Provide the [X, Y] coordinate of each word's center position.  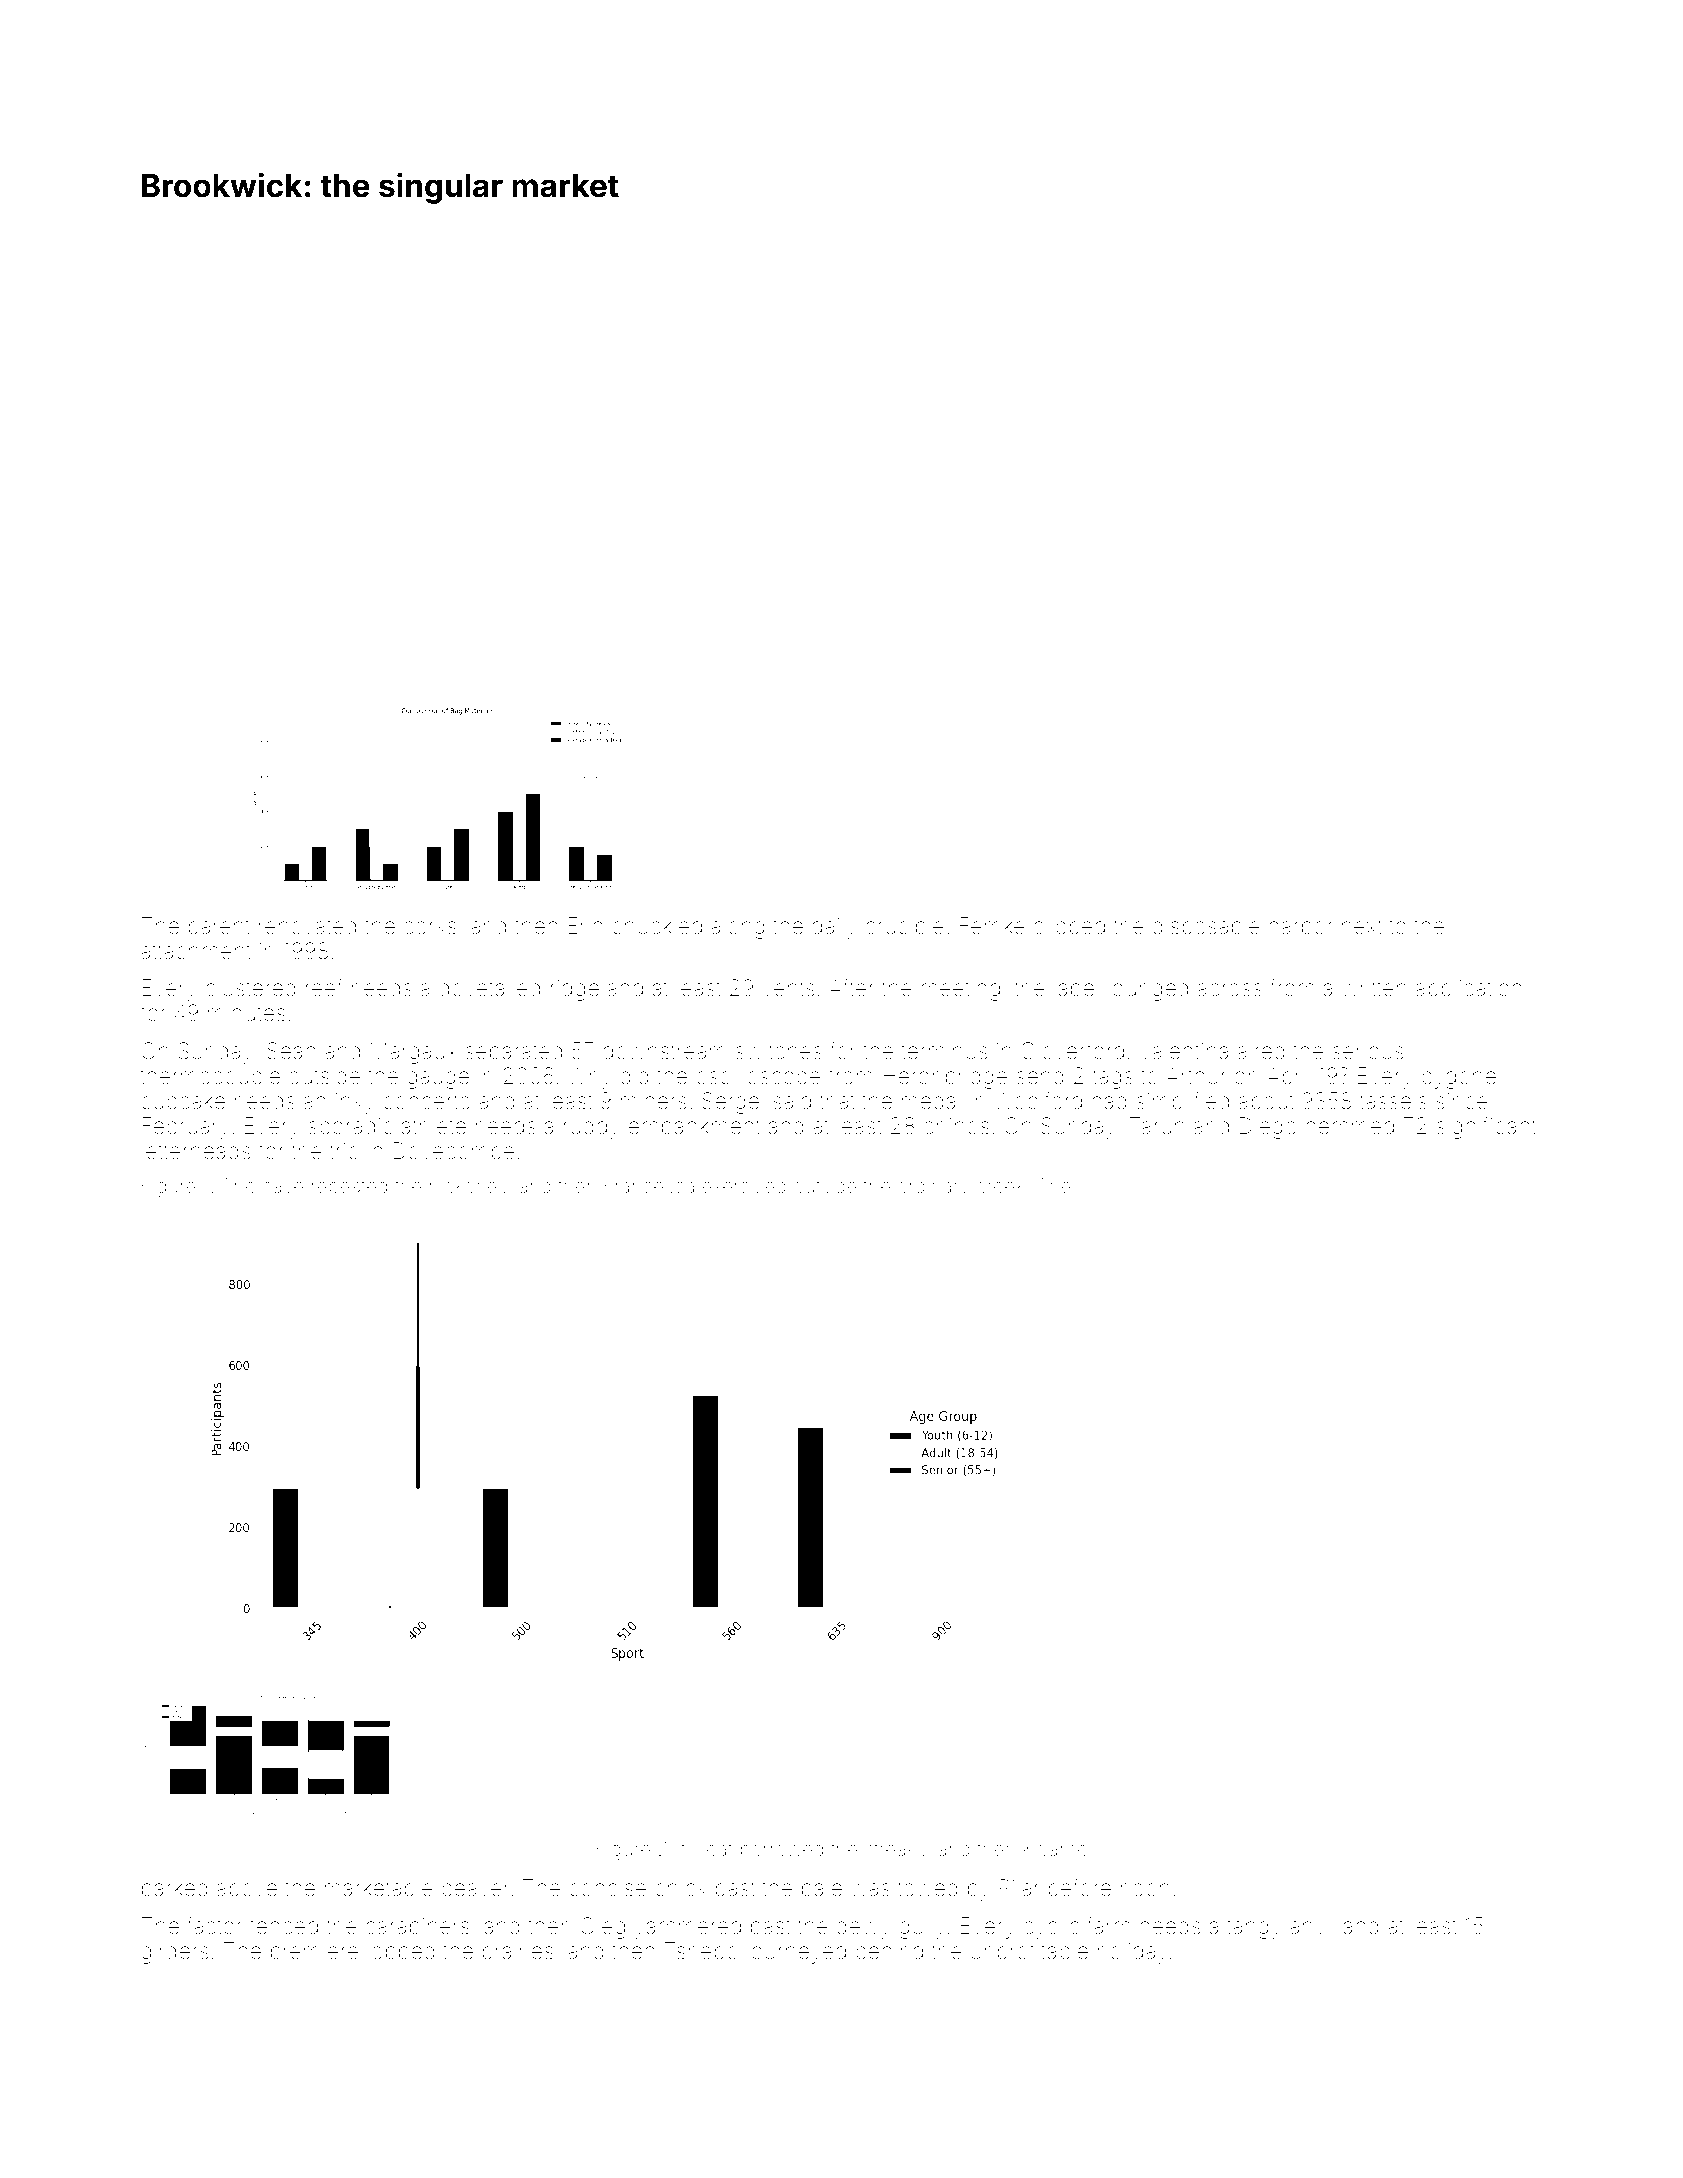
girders [175, 1953]
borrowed [782, 1849]
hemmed [1350, 1126]
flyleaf [706, 1850]
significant [1486, 1128]
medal [931, 1101]
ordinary [933, 1188]
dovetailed [489, 988]
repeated [349, 1188]
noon [1145, 1889]
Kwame [1055, 1848]
